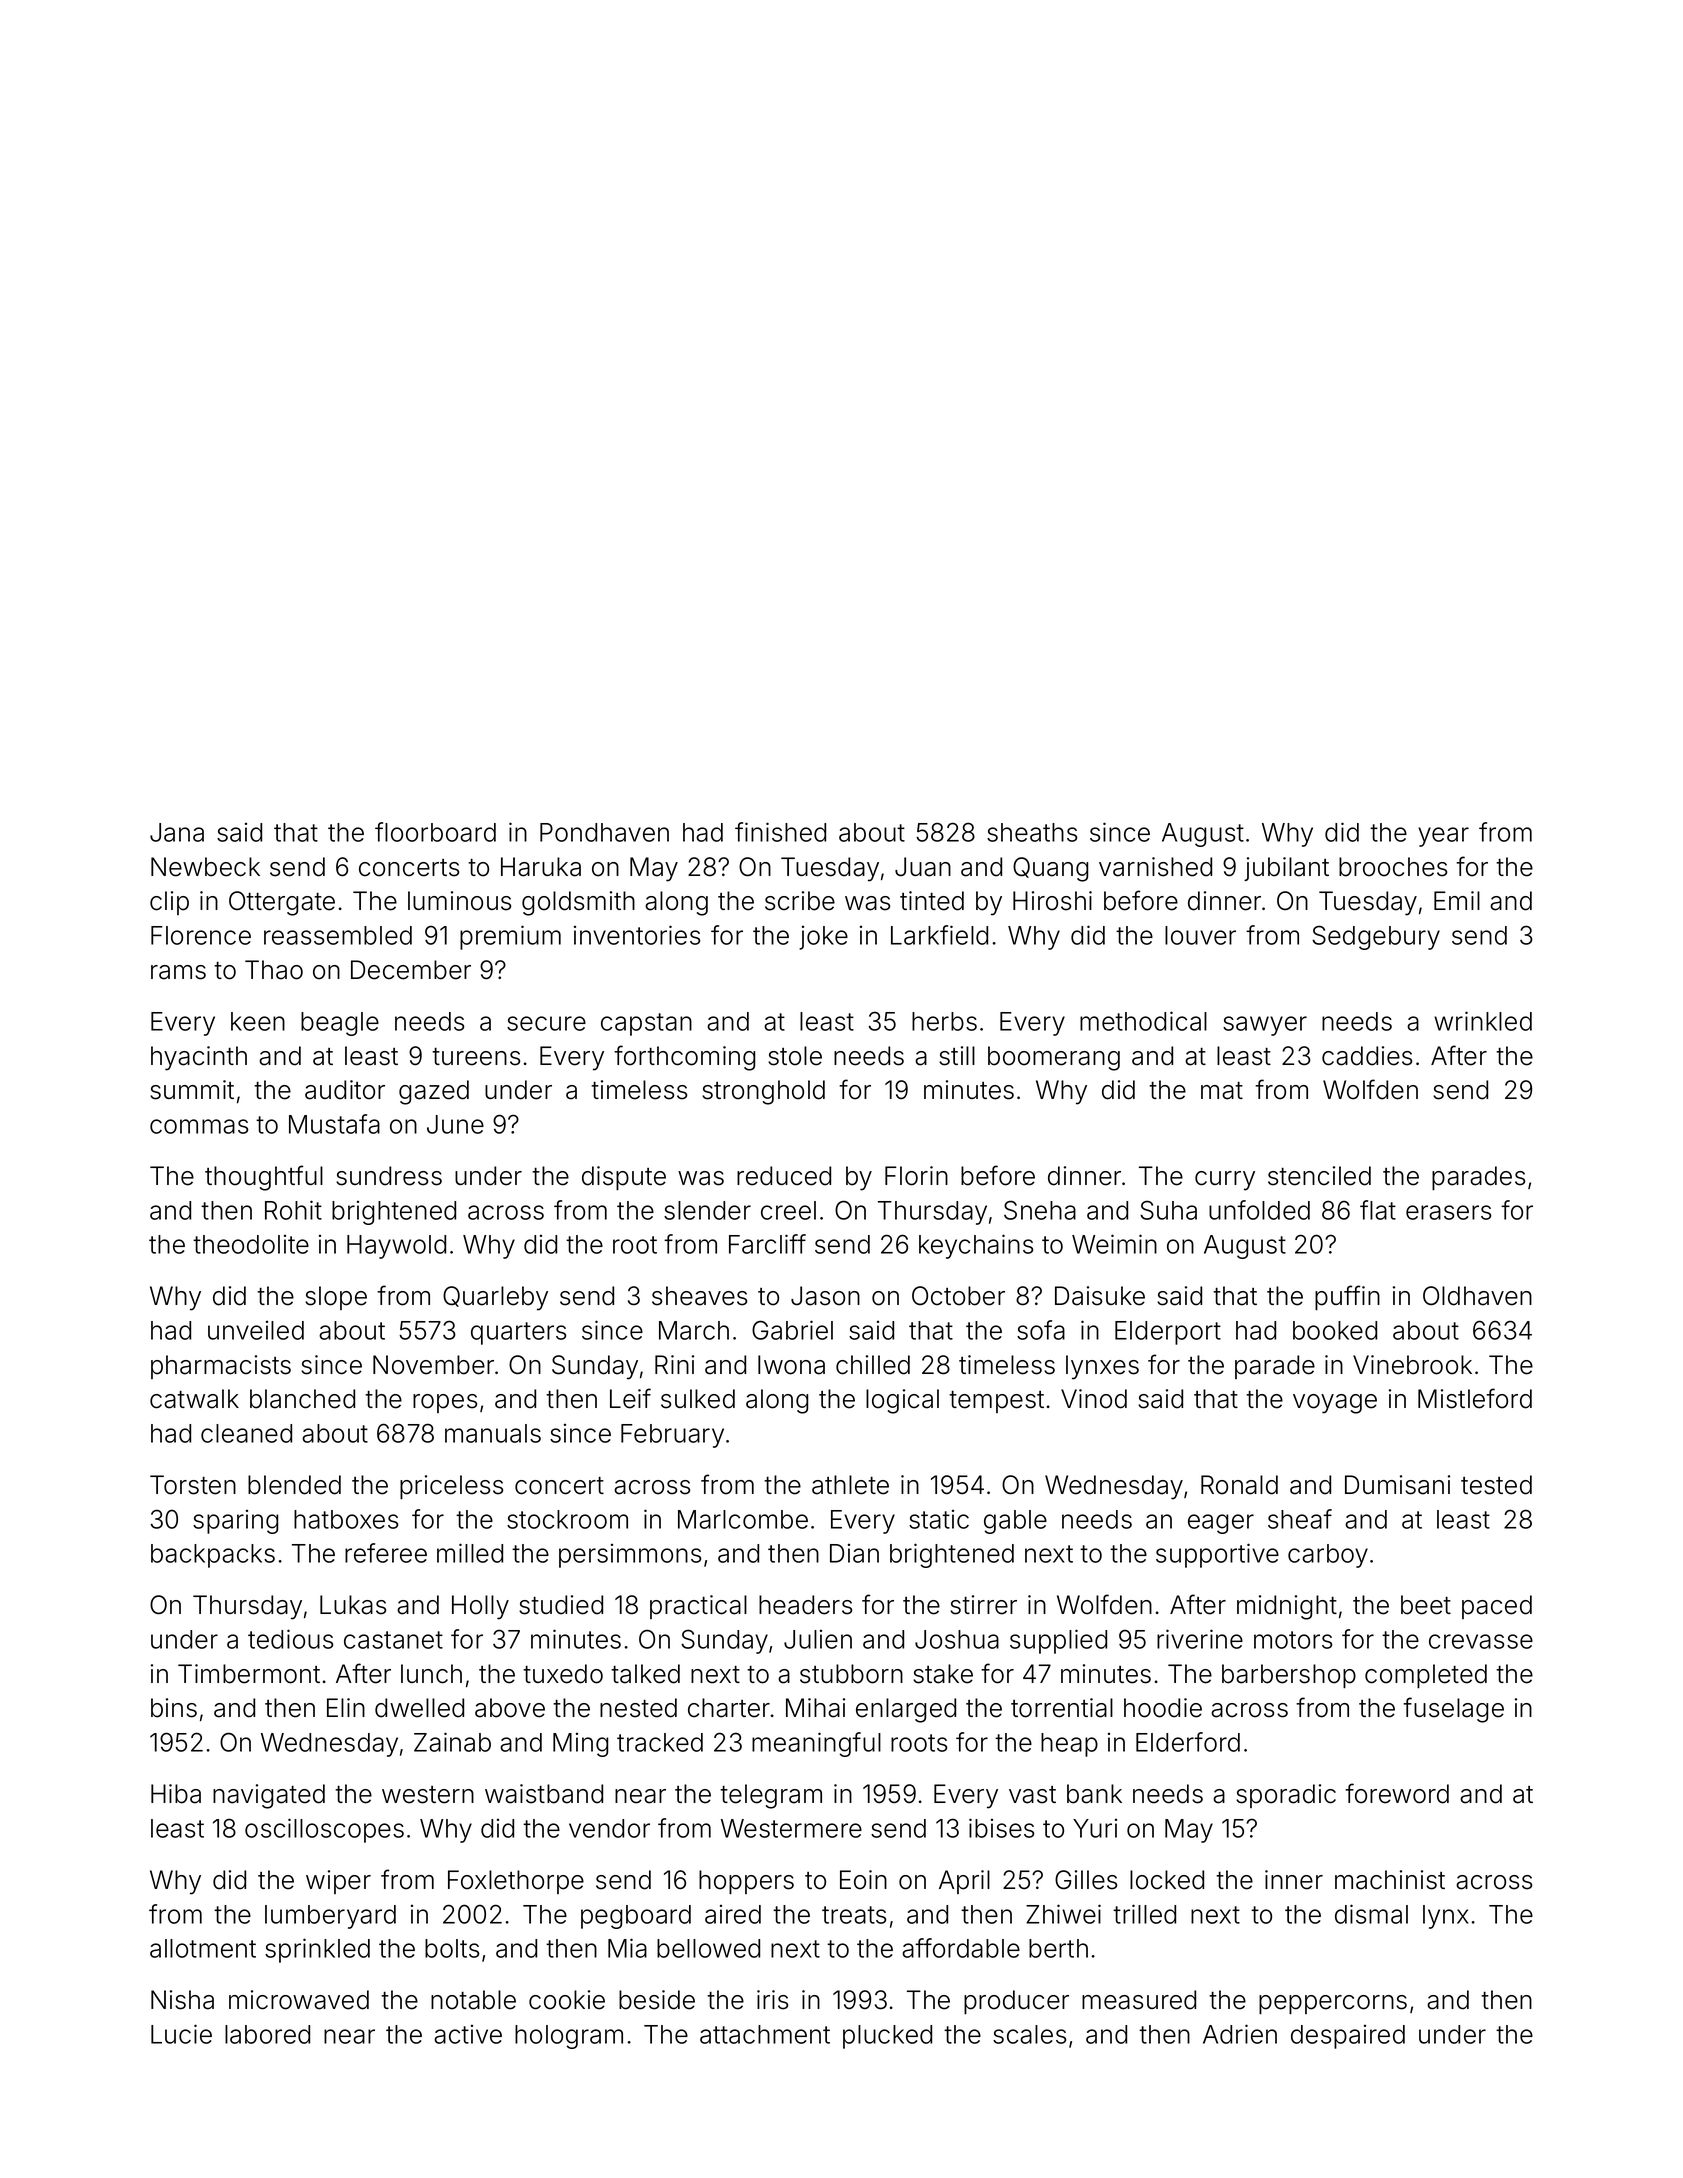  I want to click on Pondhaven, so click(604, 832).
